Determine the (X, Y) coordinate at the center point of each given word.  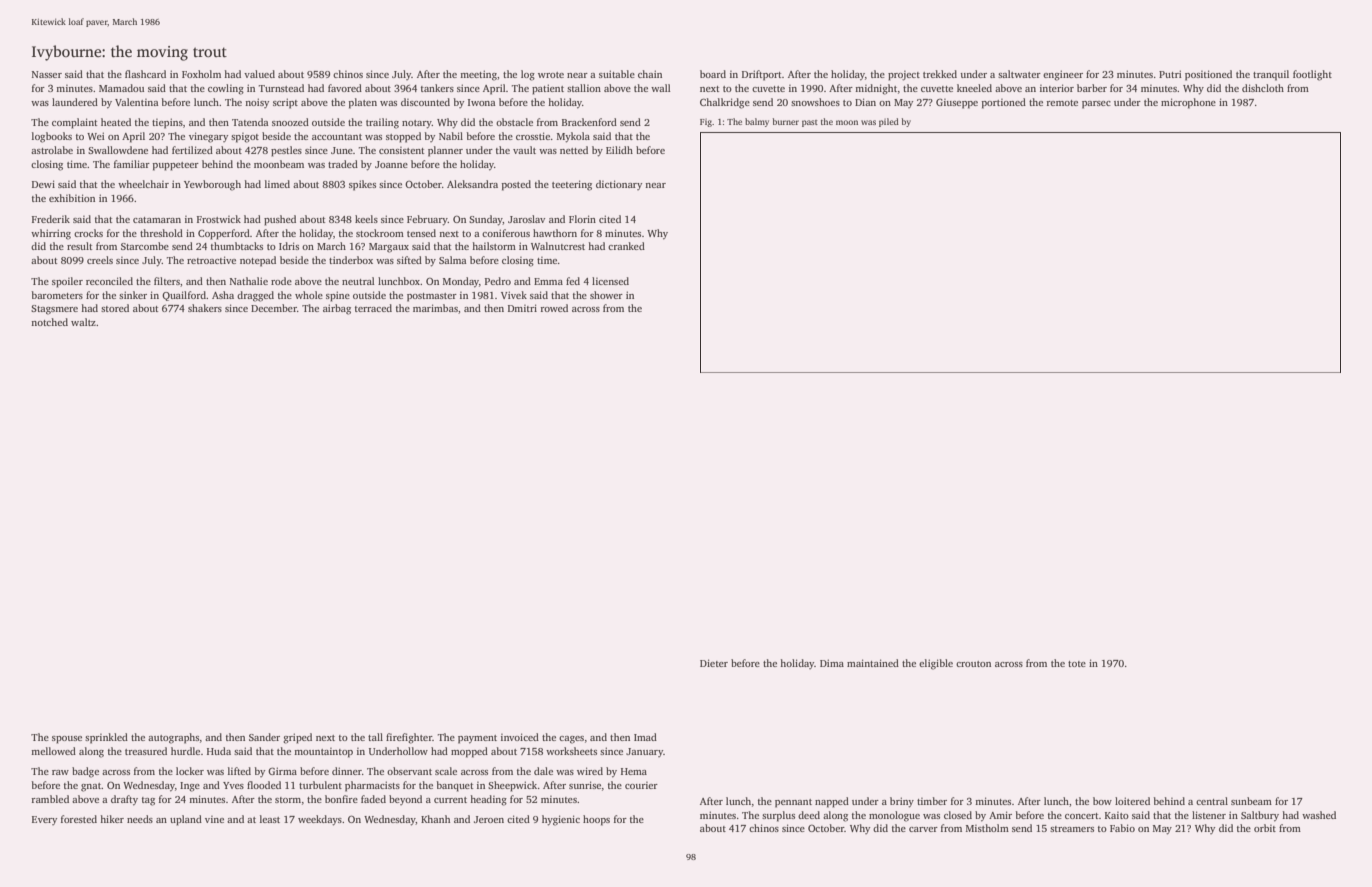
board (713, 74)
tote (1077, 664)
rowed (554, 308)
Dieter (714, 663)
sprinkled (106, 738)
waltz (83, 322)
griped (297, 738)
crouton (973, 664)
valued (259, 74)
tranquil (1271, 75)
